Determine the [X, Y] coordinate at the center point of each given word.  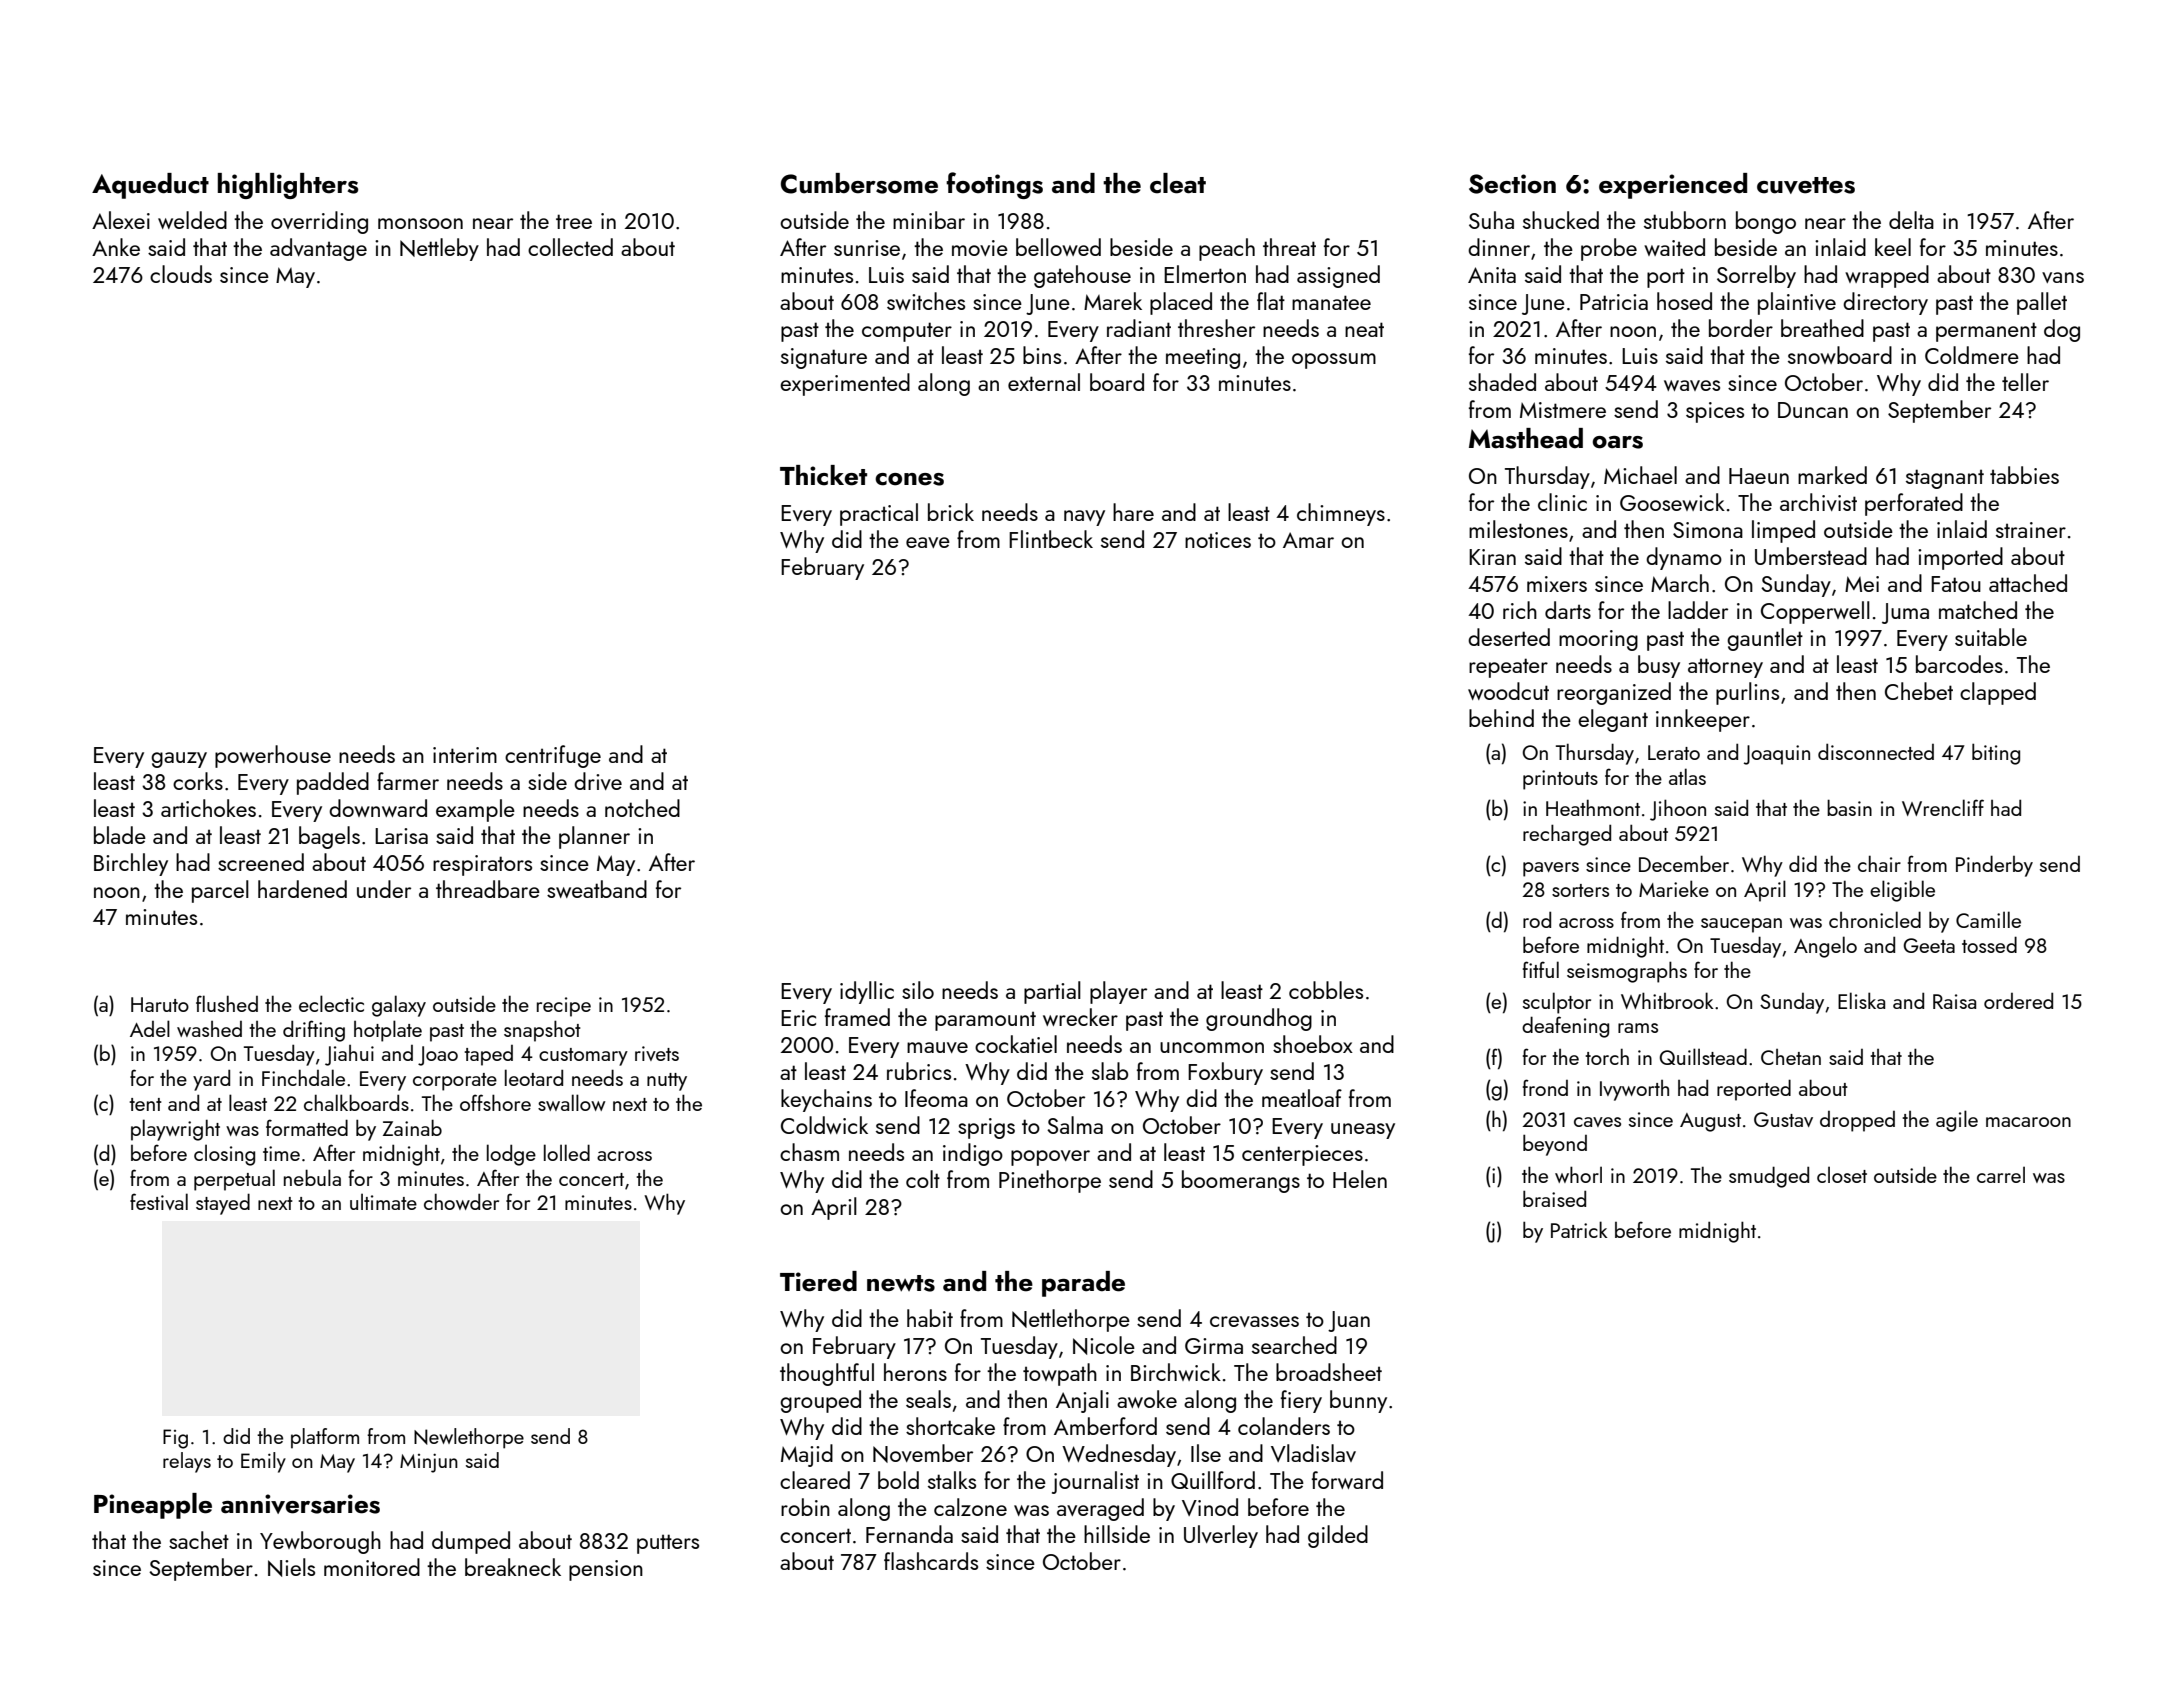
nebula [312, 1177]
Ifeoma [936, 1098]
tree [574, 221]
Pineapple [153, 1506]
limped [1783, 531]
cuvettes [1806, 185]
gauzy [179, 760]
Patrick [1579, 1229]
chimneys [1341, 514]
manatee [1331, 302]
